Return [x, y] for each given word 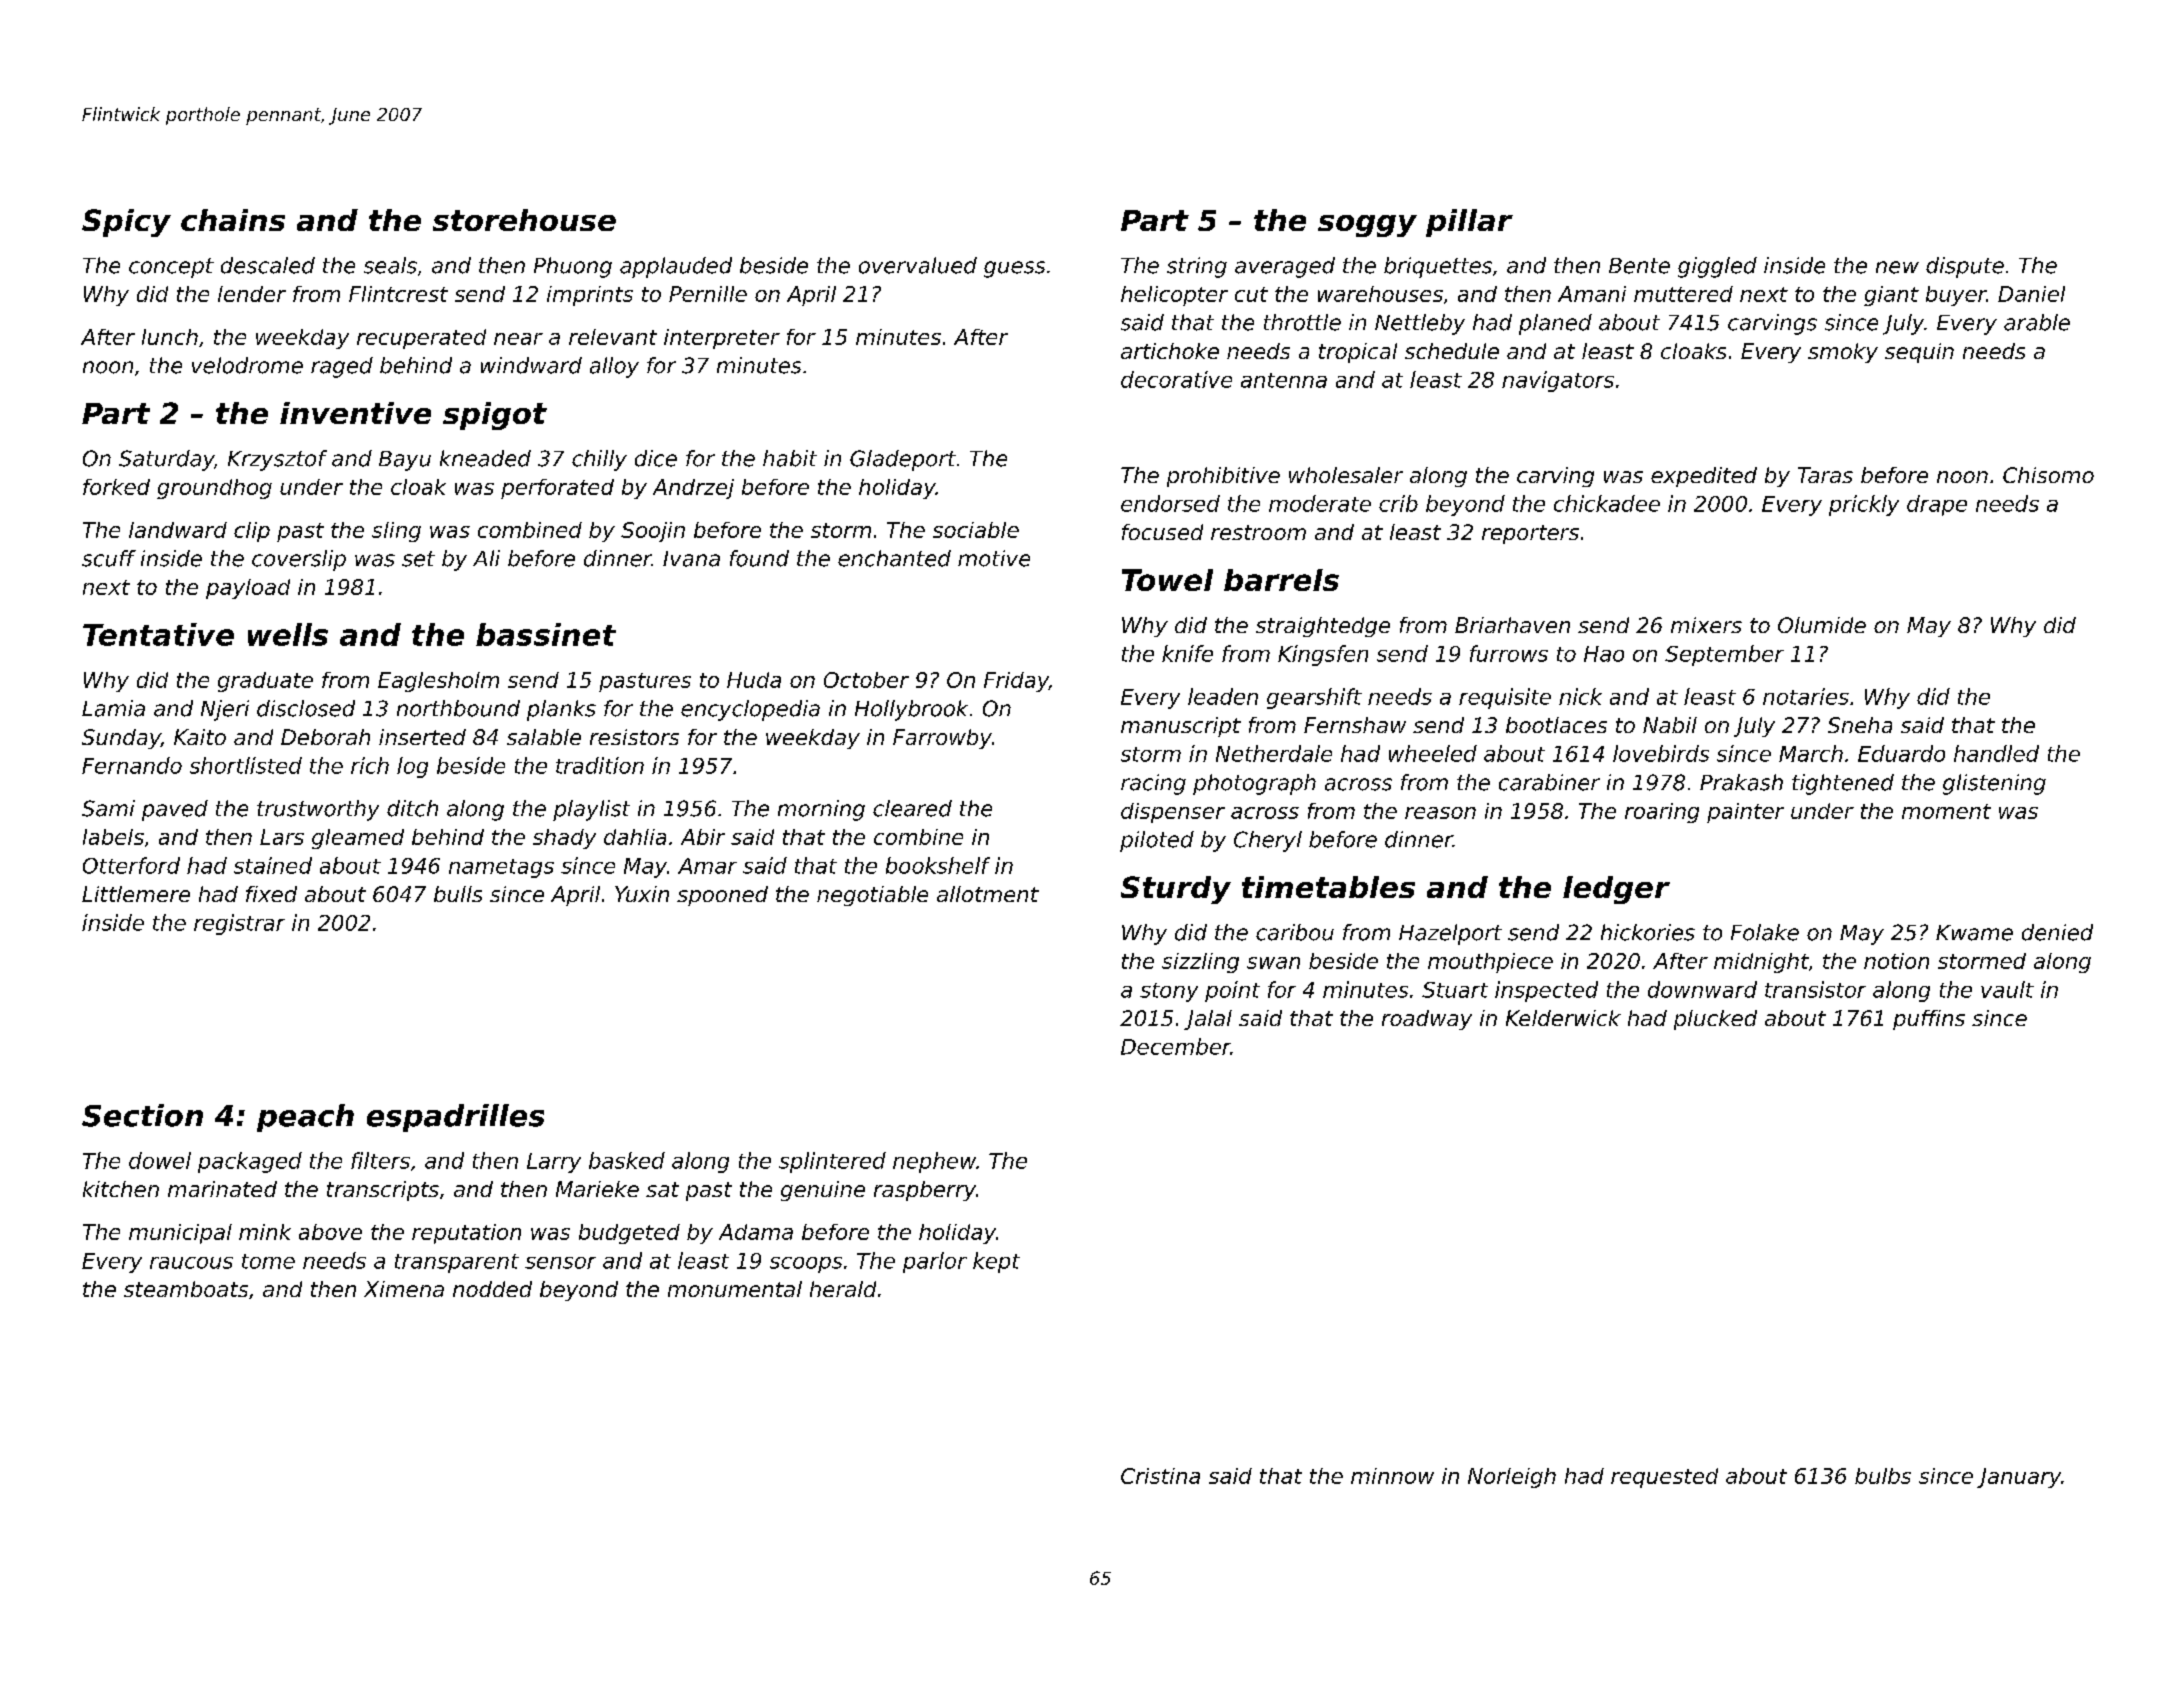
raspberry [925, 1191]
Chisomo [2048, 475]
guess [1014, 269]
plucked [1715, 1020]
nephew [934, 1162]
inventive [355, 413]
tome [268, 1261]
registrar [239, 924]
